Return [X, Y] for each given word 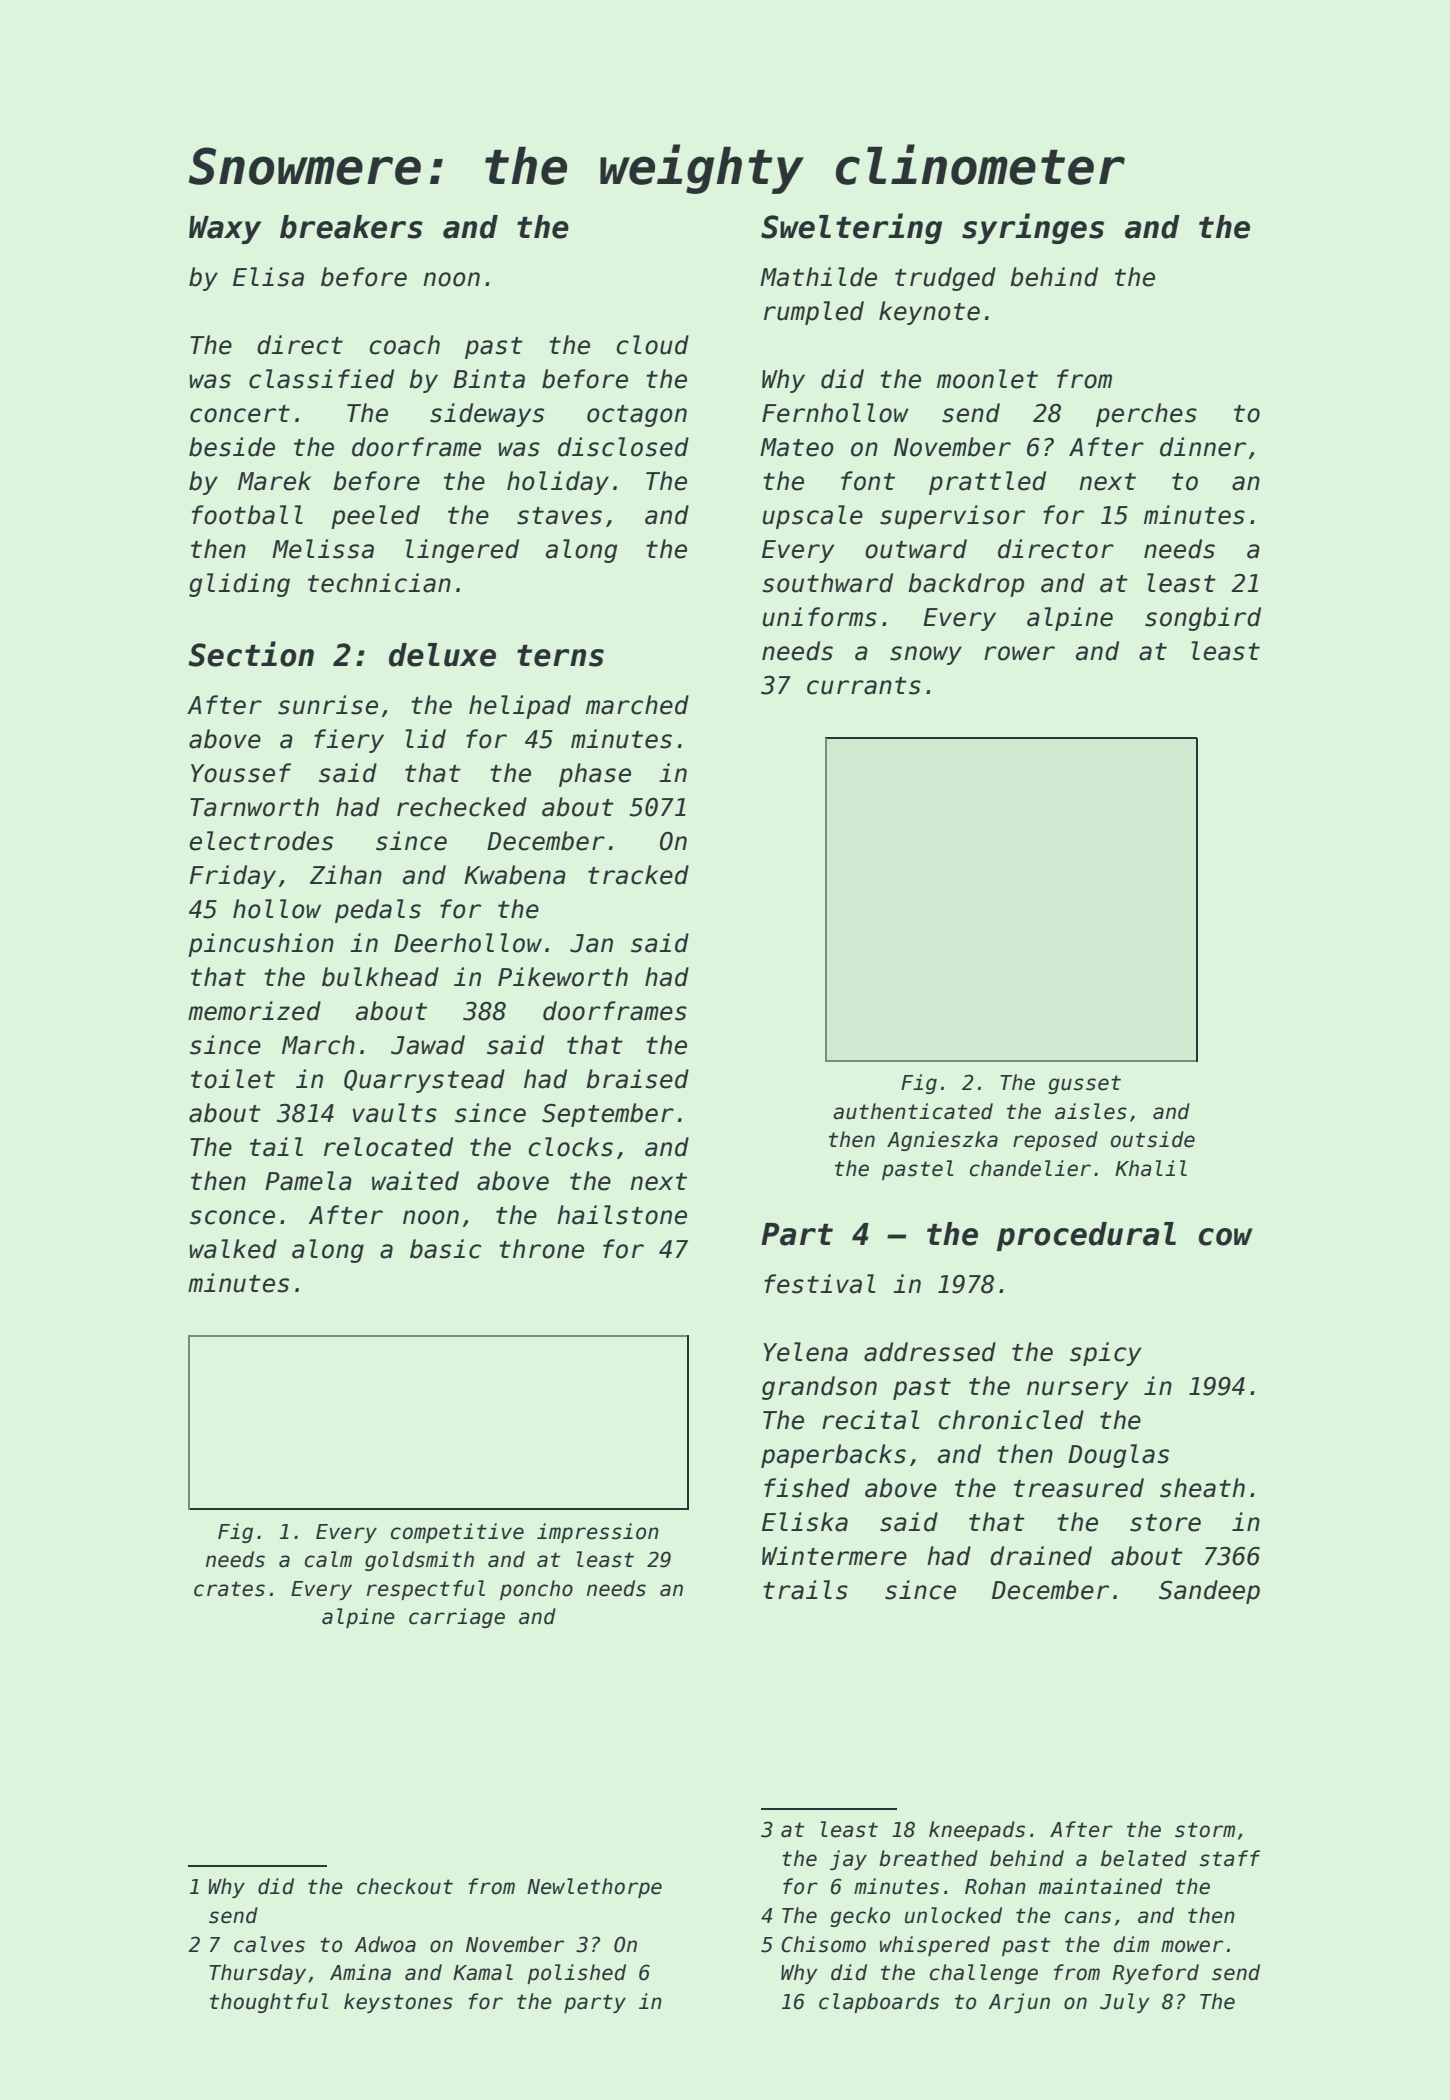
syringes [1033, 228]
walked [233, 1249]
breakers [351, 227]
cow [1225, 1237]
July [1125, 2003]
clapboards [879, 2003]
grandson [819, 1388]
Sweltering [851, 228]
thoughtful [269, 2003]
